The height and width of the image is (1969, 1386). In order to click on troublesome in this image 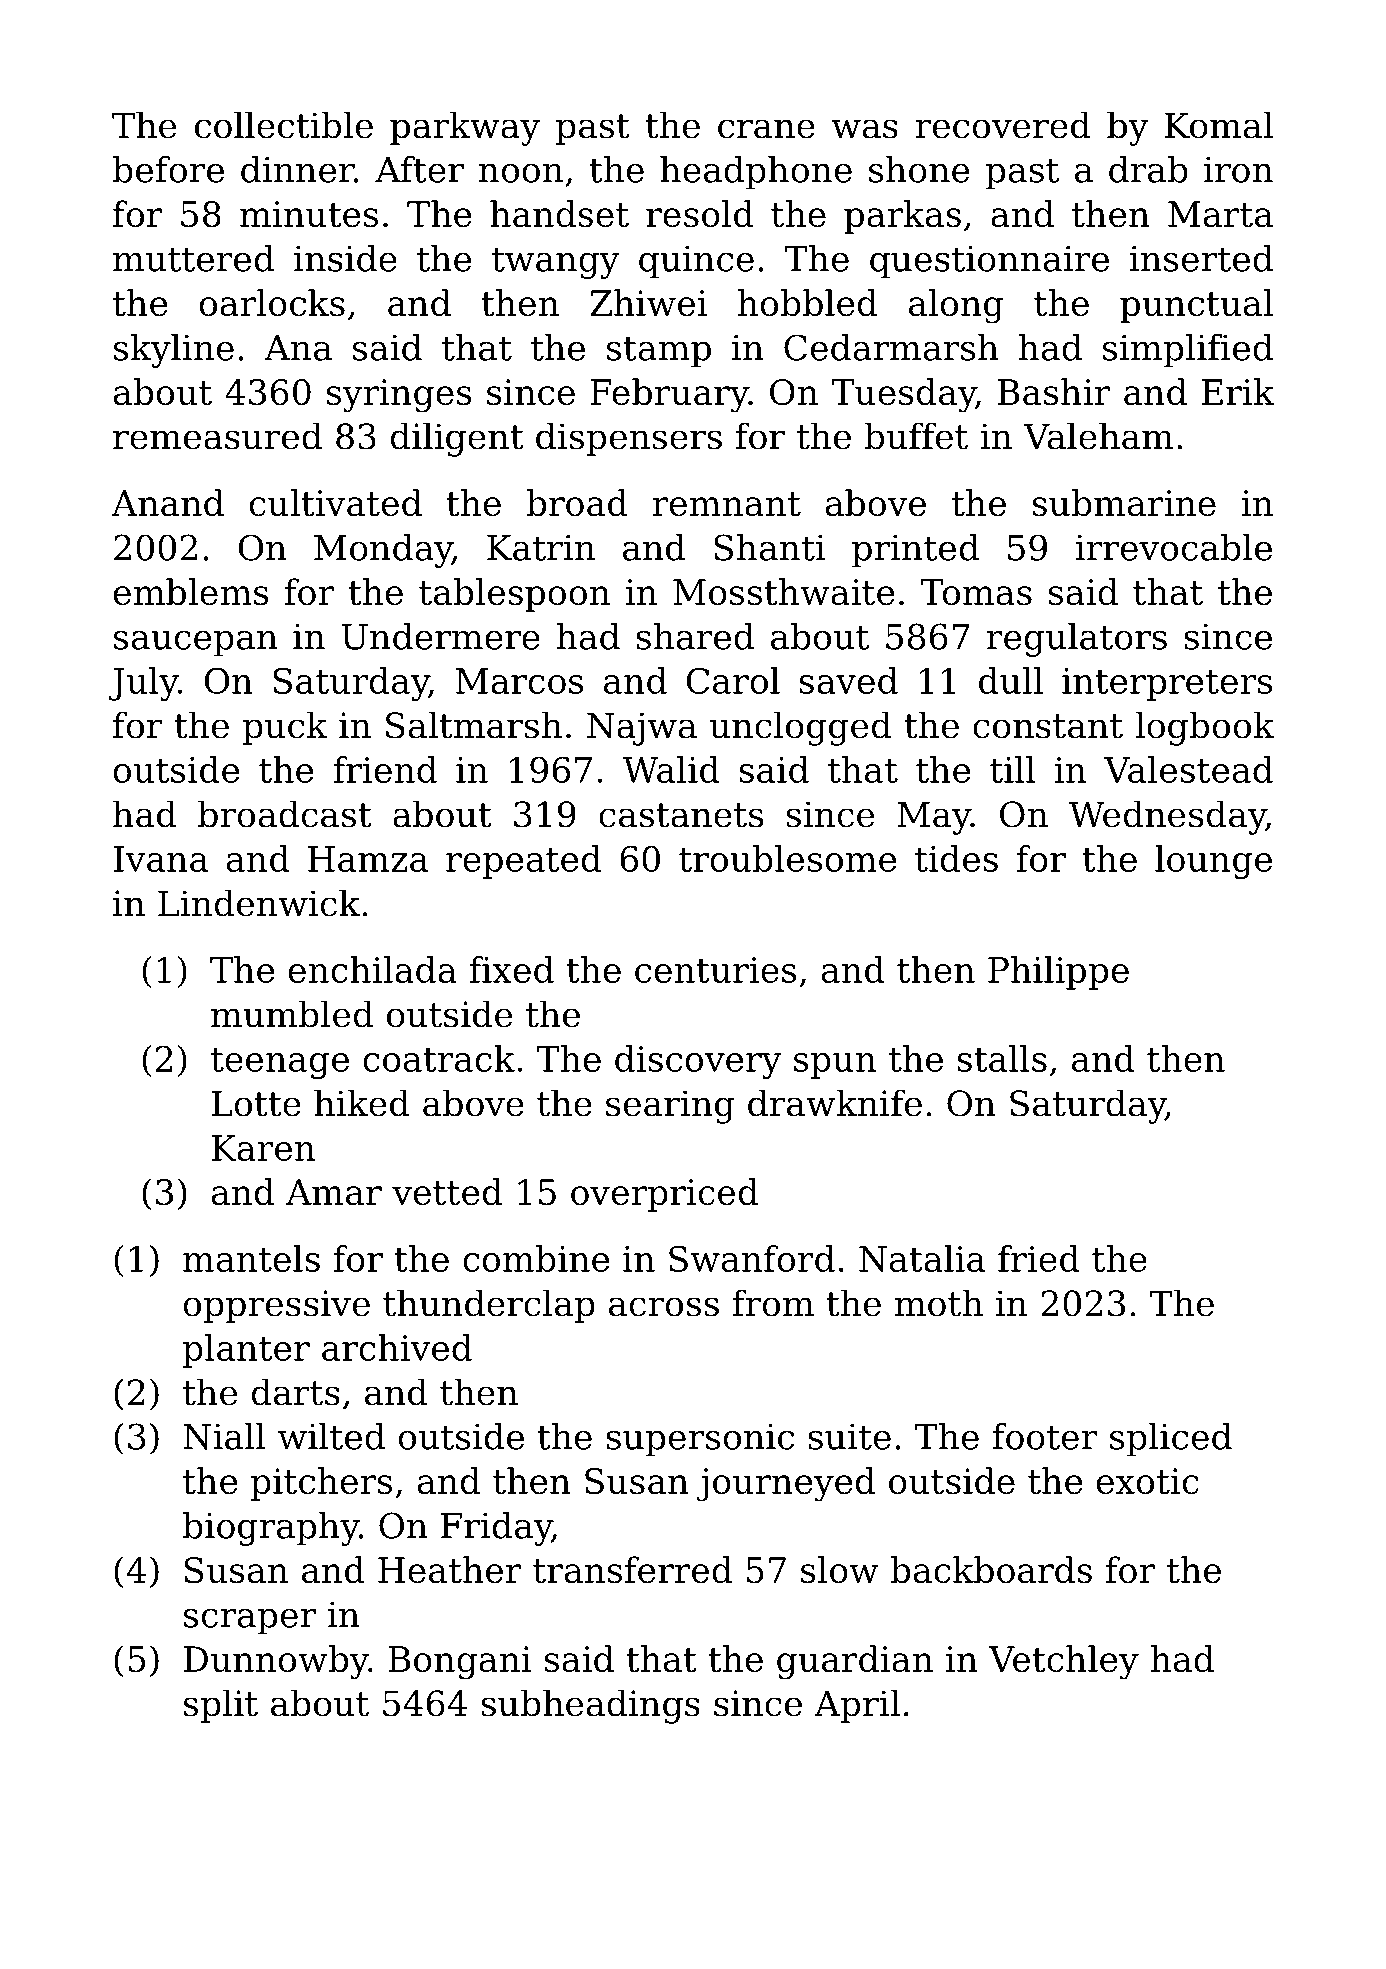, I will do `click(787, 858)`.
